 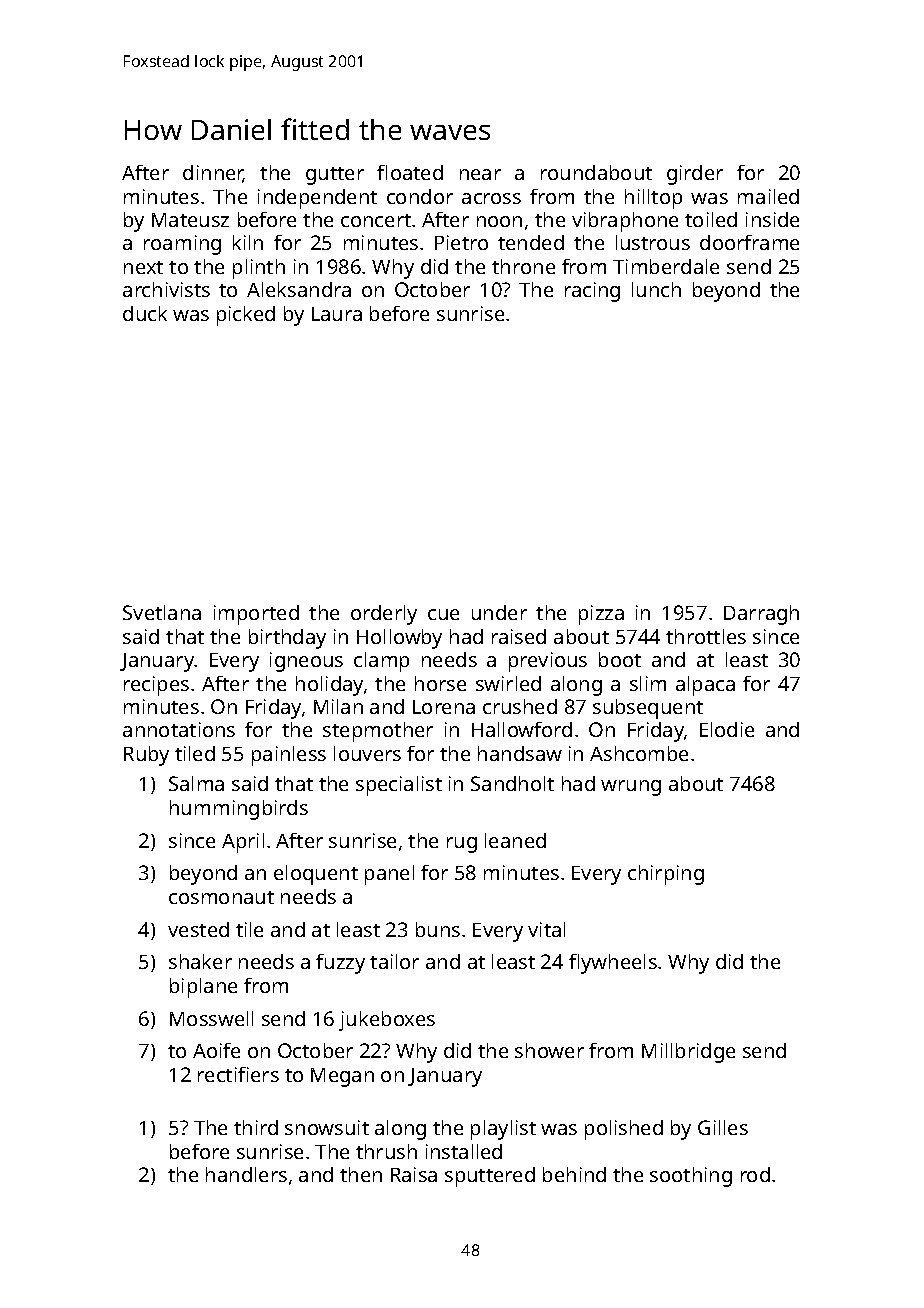 I want to click on polished, so click(x=624, y=1130).
